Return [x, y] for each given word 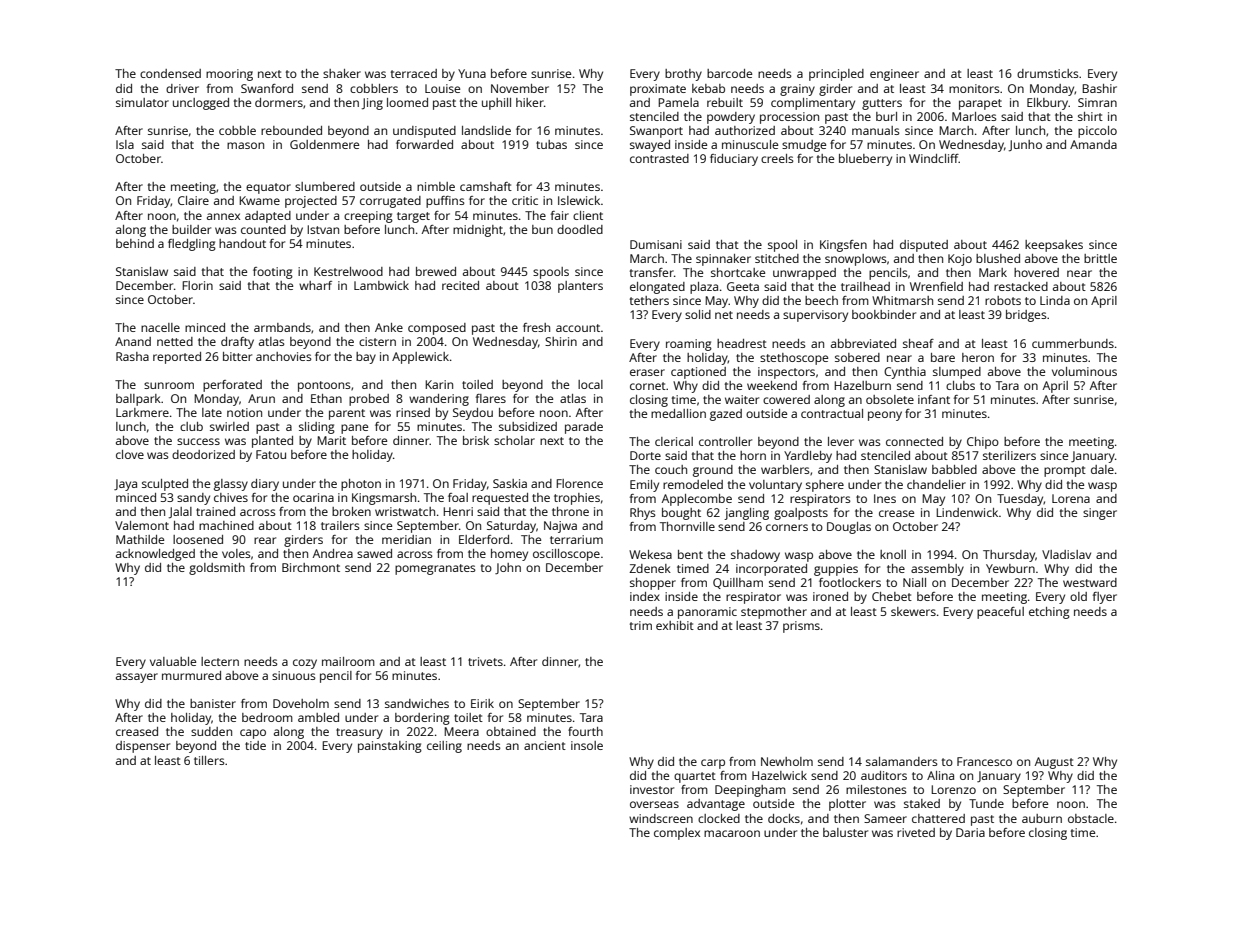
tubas [551, 144]
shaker [342, 73]
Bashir [1099, 88]
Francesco [984, 761]
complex [677, 834]
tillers [209, 760]
